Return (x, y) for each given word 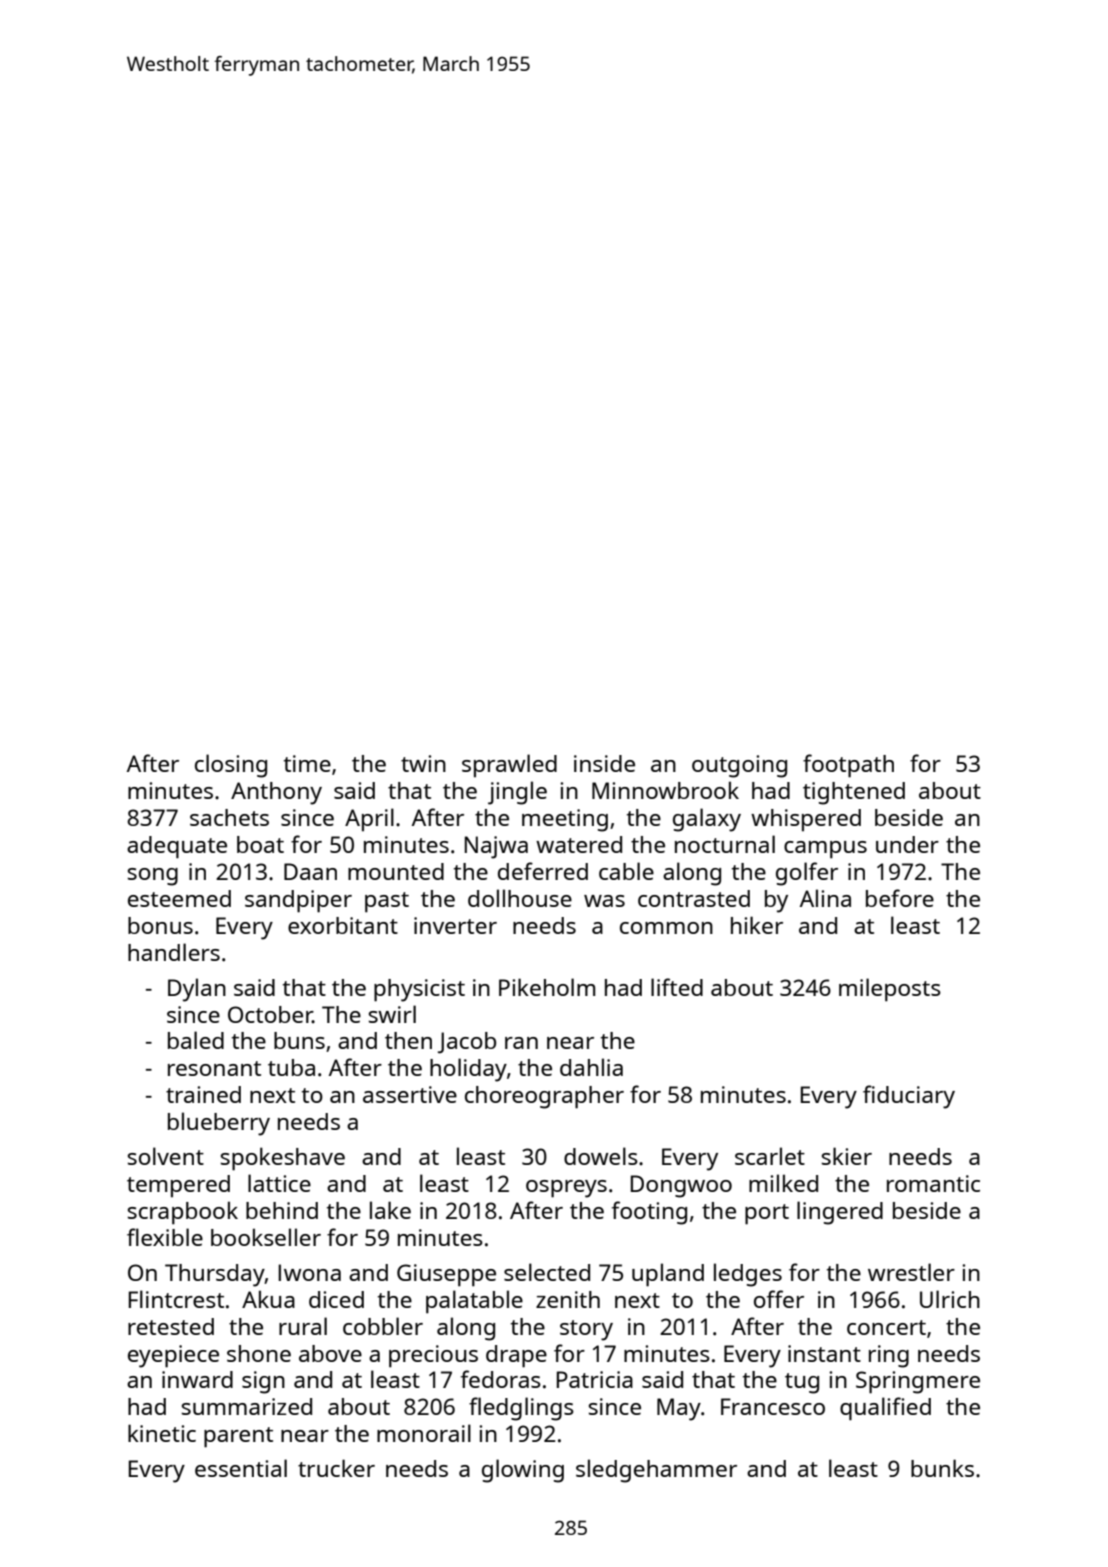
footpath (848, 766)
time (307, 763)
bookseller (266, 1237)
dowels (601, 1156)
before (900, 898)
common (666, 928)
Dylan (197, 990)
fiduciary (909, 1097)
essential (241, 1468)
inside (604, 763)
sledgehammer (656, 1471)
